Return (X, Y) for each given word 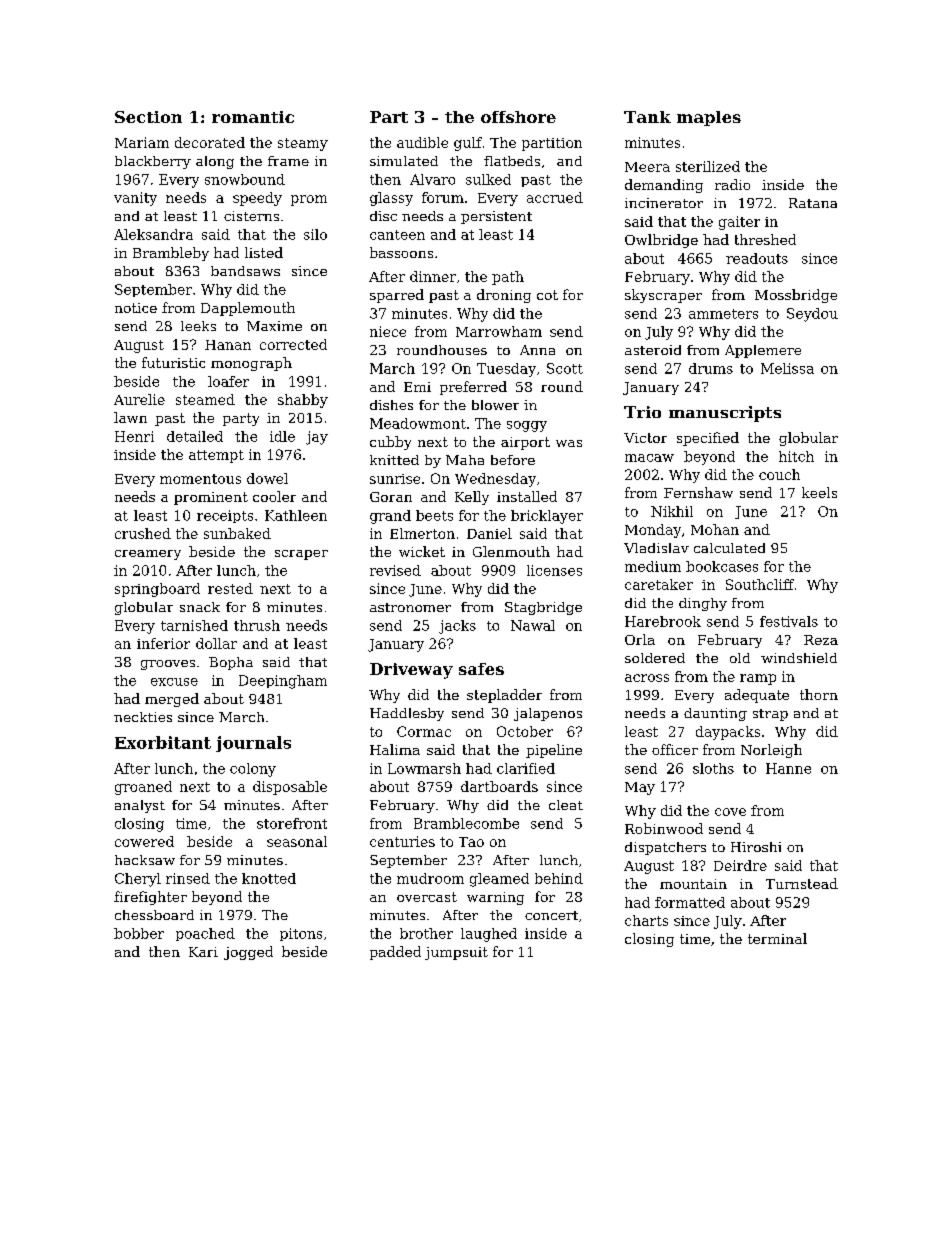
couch (779, 474)
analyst (140, 806)
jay (317, 438)
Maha (465, 460)
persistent (496, 217)
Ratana (813, 203)
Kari (203, 952)
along (215, 162)
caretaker (659, 584)
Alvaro (432, 179)
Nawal (533, 625)
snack (200, 607)
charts (646, 920)
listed (264, 252)
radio (732, 184)
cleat (566, 805)
